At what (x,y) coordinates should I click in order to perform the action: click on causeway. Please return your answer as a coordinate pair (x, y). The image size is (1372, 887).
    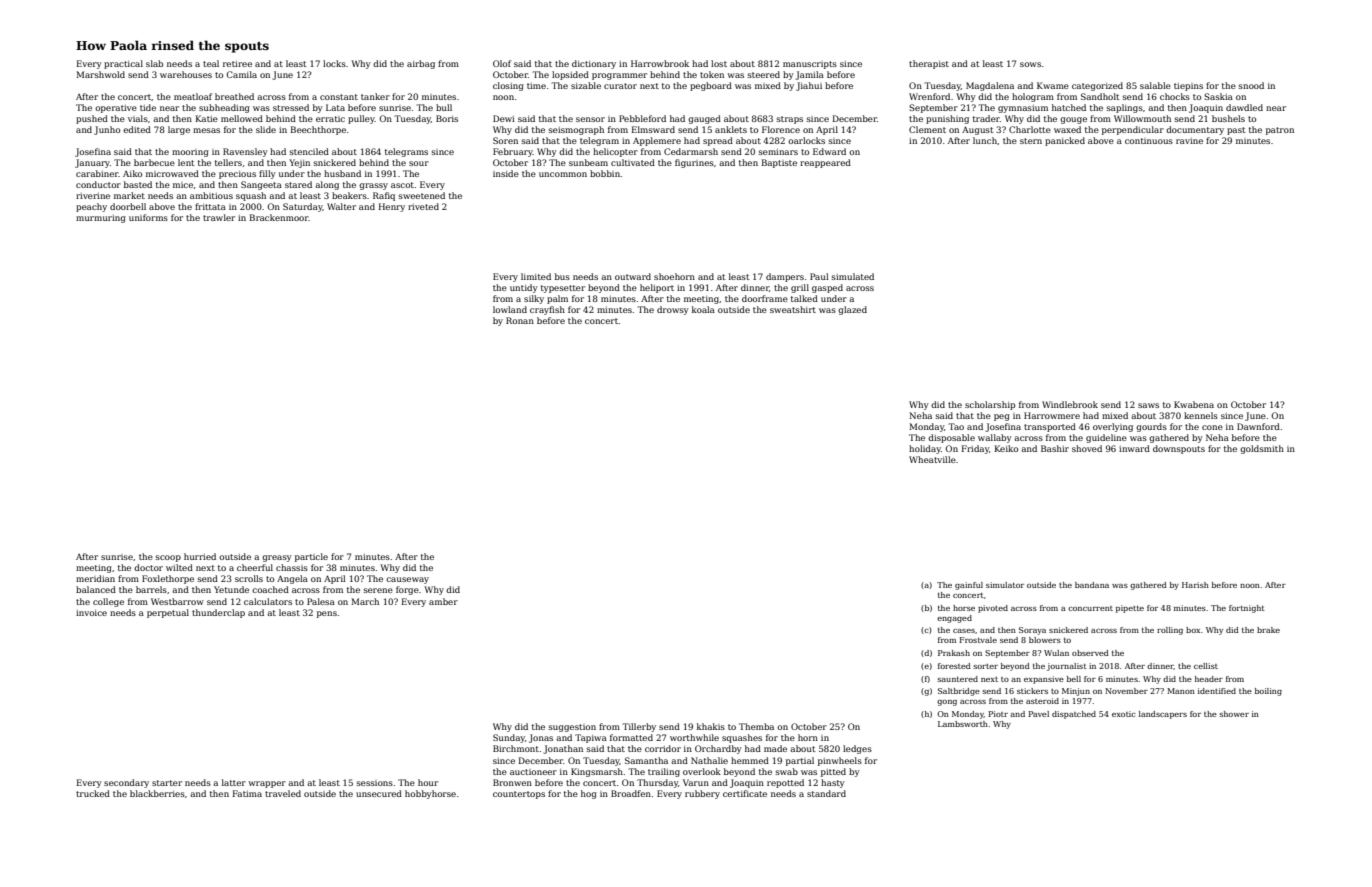
    Looking at the image, I should click on (407, 580).
